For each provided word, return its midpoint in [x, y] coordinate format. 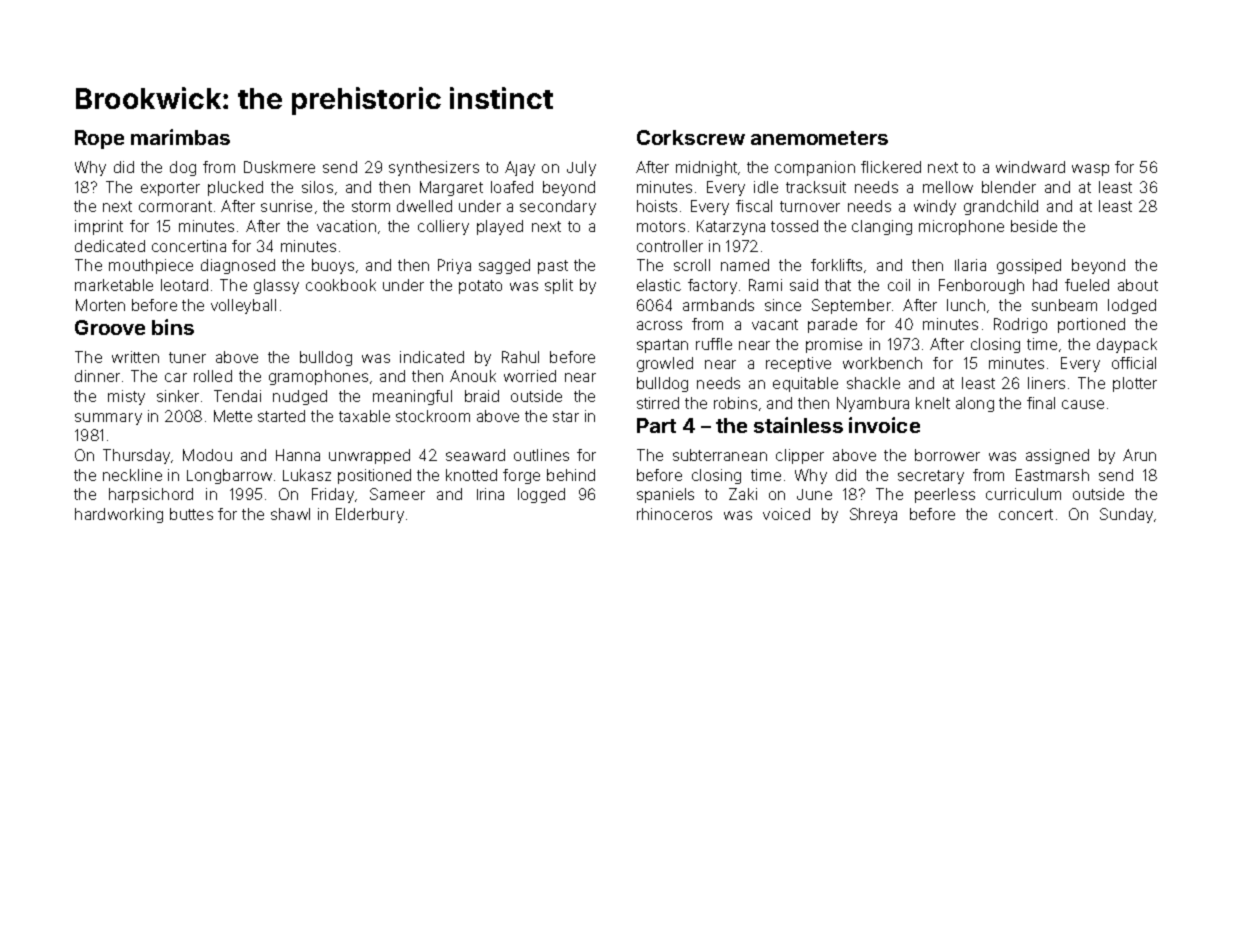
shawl [290, 514]
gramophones [318, 377]
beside [1034, 226]
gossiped [1029, 266]
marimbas [180, 137]
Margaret [451, 188]
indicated [432, 357]
